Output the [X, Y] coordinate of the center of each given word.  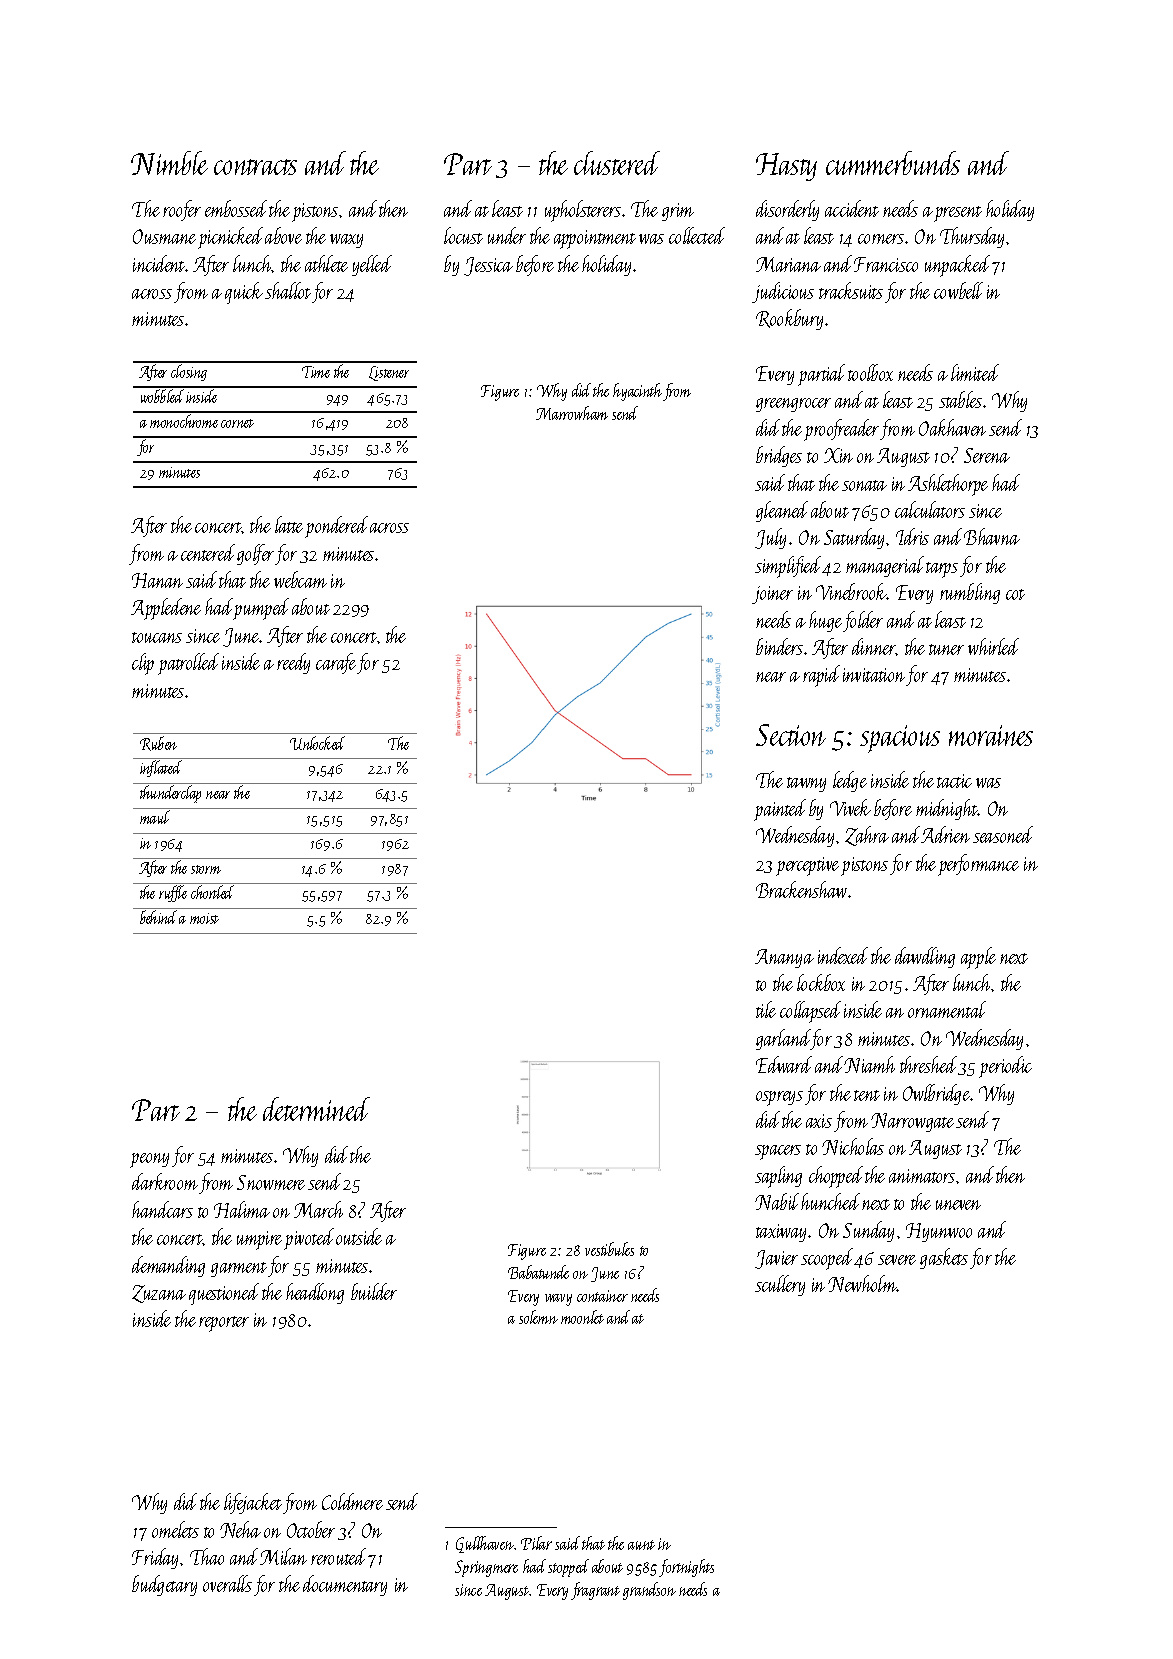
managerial [885, 566]
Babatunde [538, 1272]
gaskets [944, 1258]
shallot [288, 290]
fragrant [595, 1591]
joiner [772, 595]
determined [316, 1109]
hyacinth [637, 392]
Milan [283, 1556]
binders [779, 646]
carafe [336, 663]
